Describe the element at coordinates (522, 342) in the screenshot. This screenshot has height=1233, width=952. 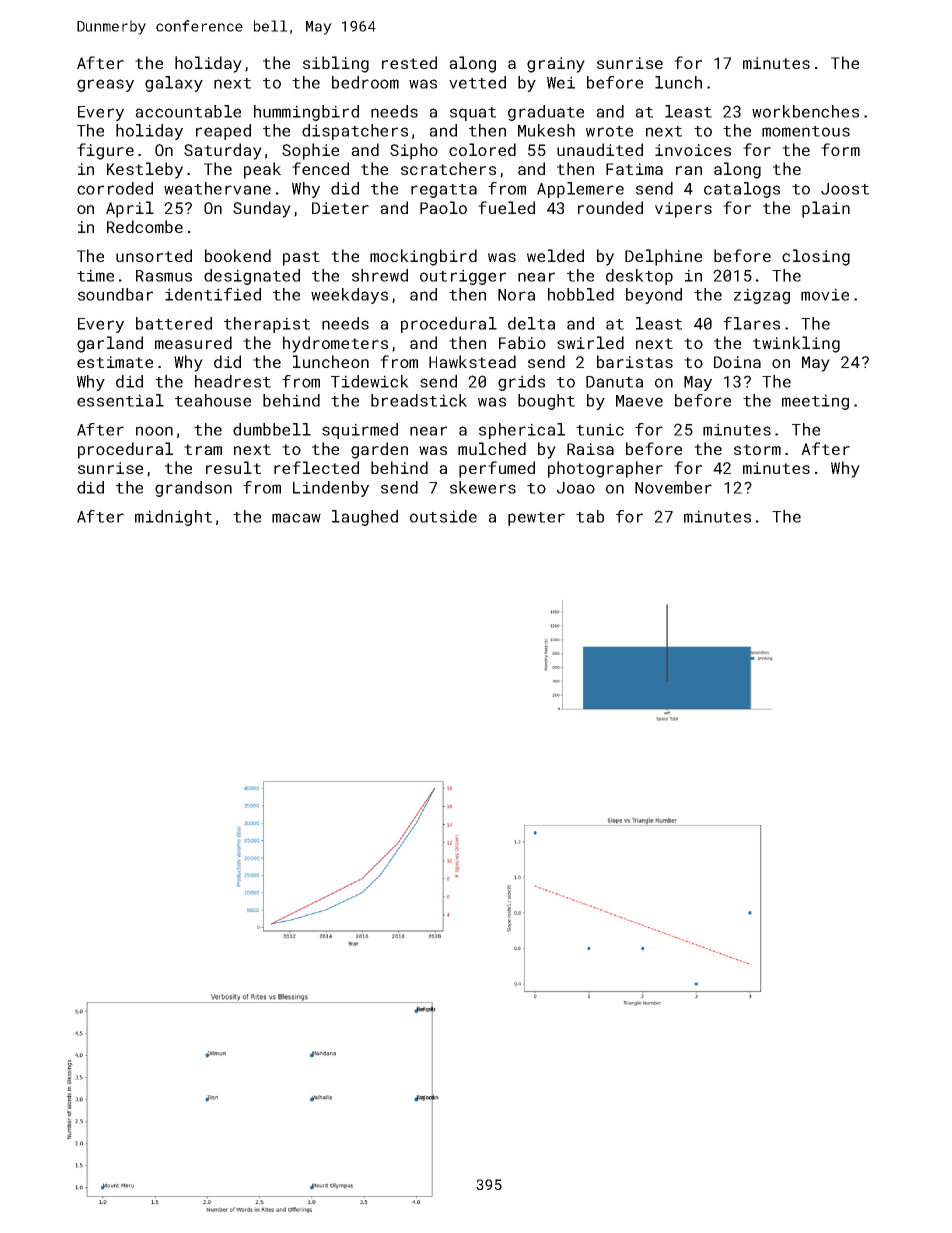
I see `Fabio` at that location.
